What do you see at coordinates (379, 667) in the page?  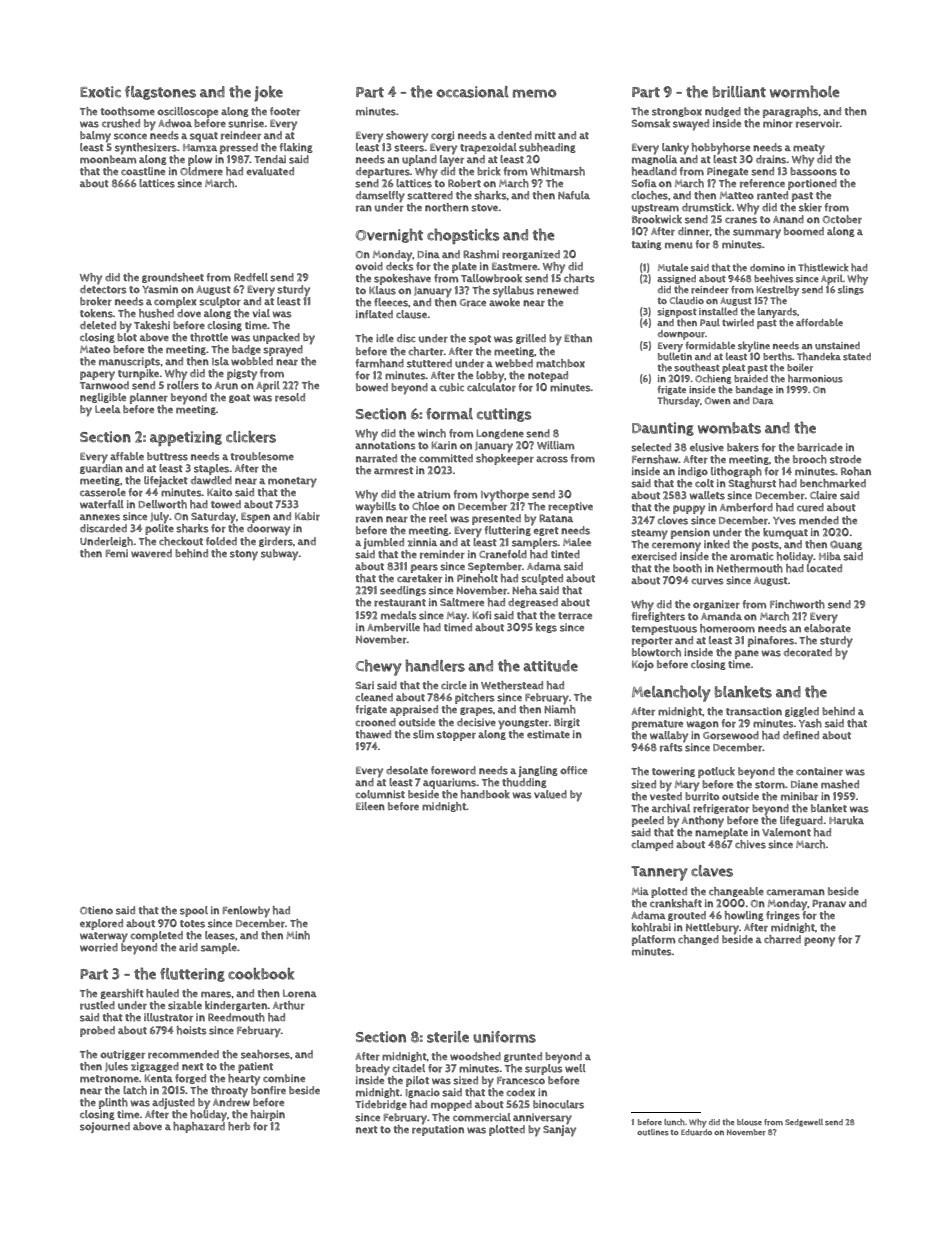 I see `Chewy` at bounding box center [379, 667].
